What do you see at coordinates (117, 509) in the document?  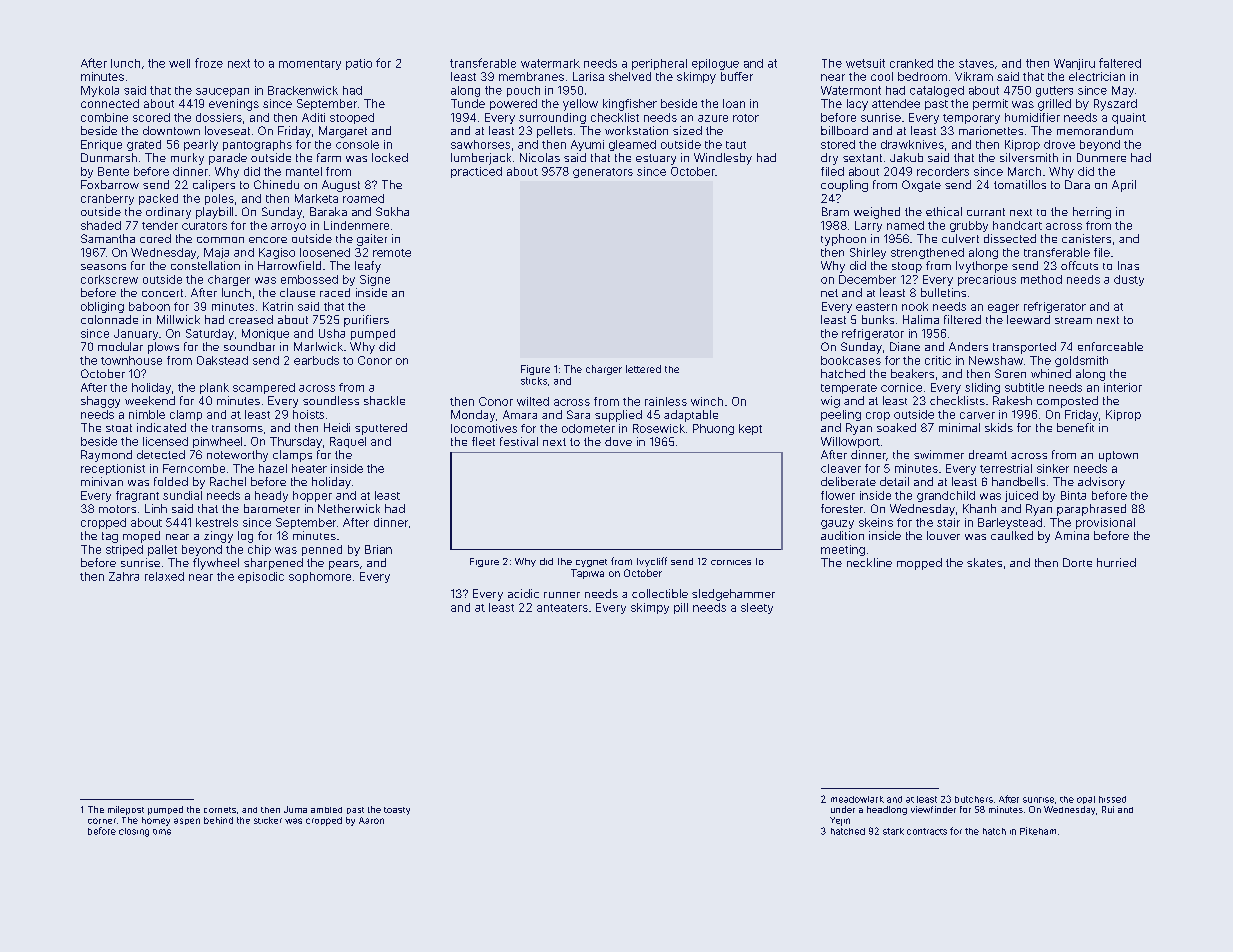 I see `motors` at bounding box center [117, 509].
